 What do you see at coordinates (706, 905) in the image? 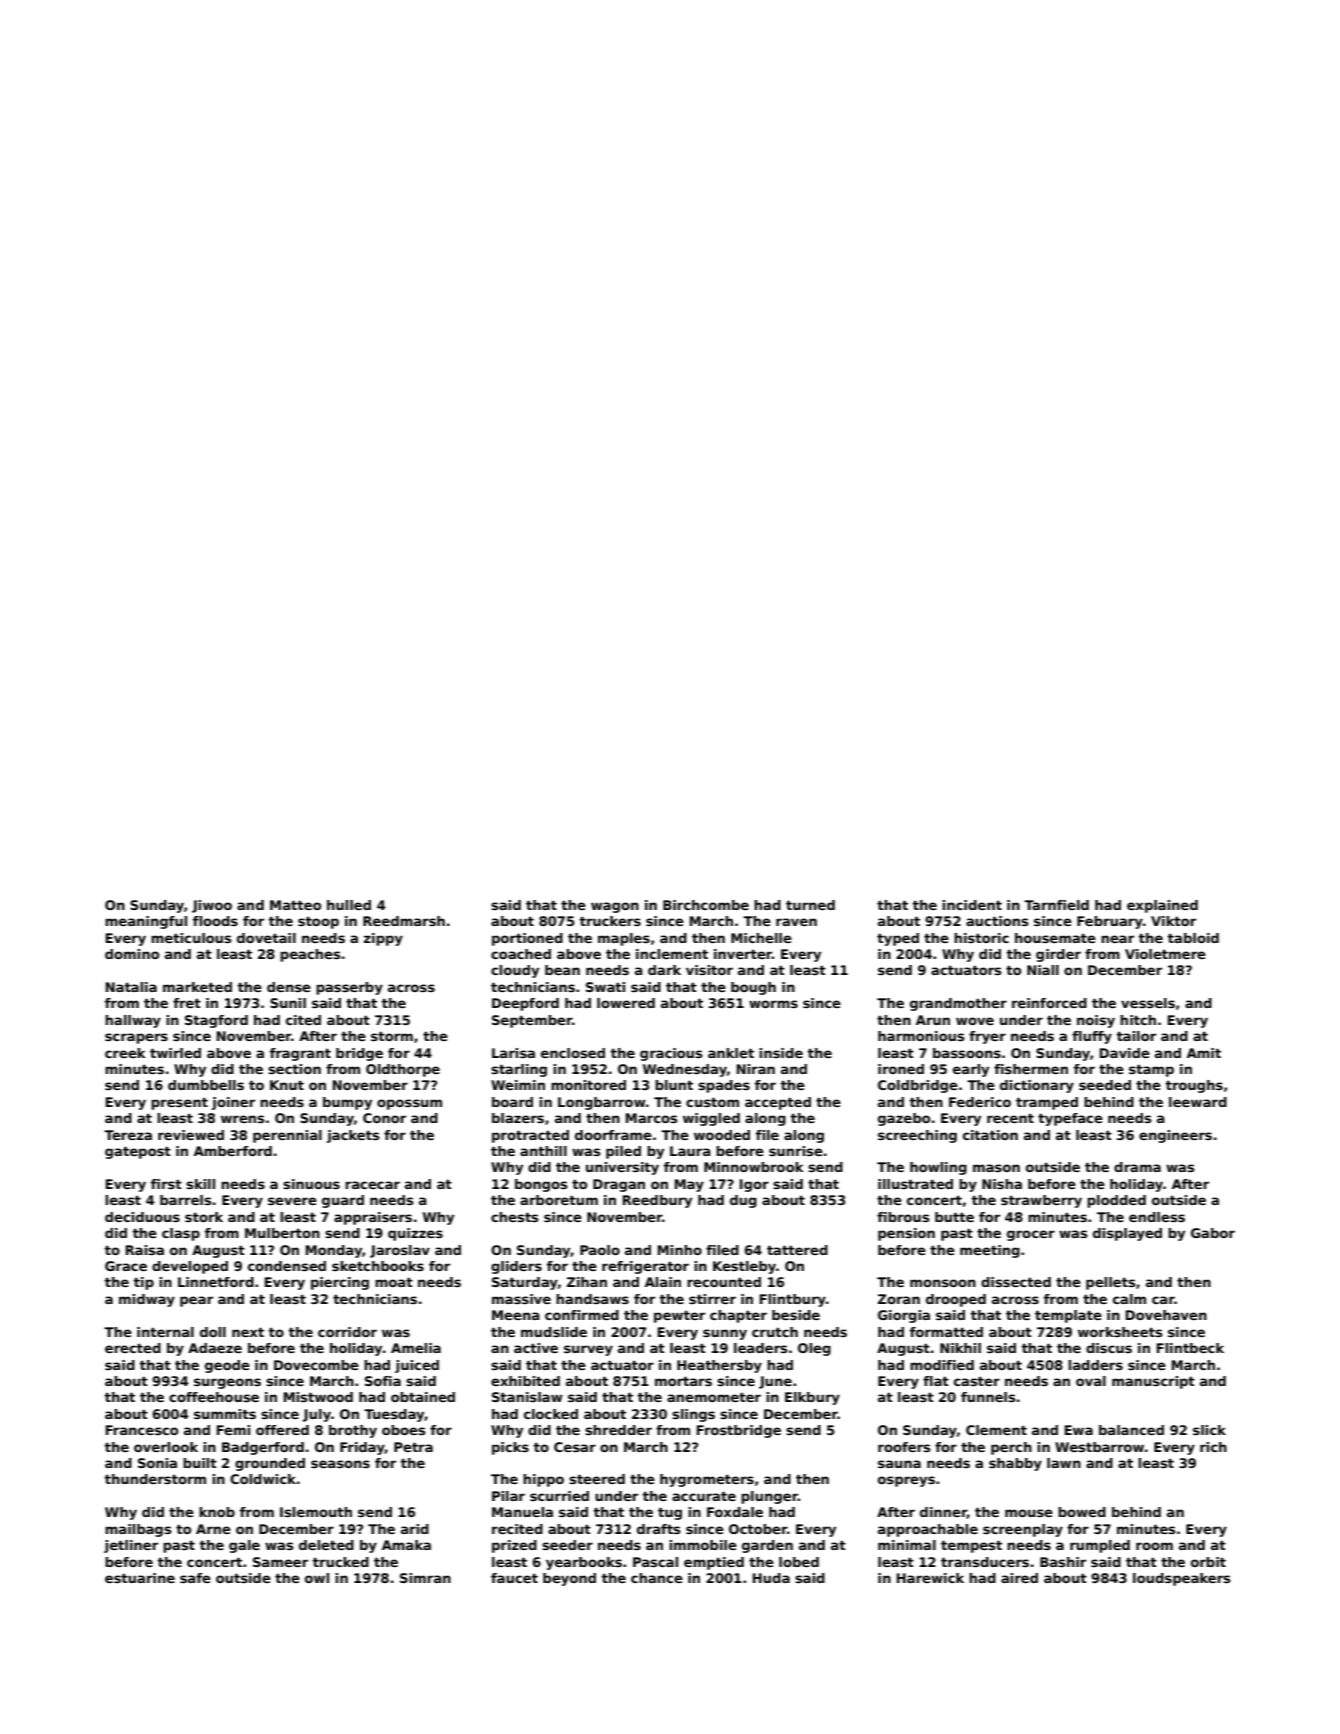
I see `Birchcombe` at bounding box center [706, 905].
